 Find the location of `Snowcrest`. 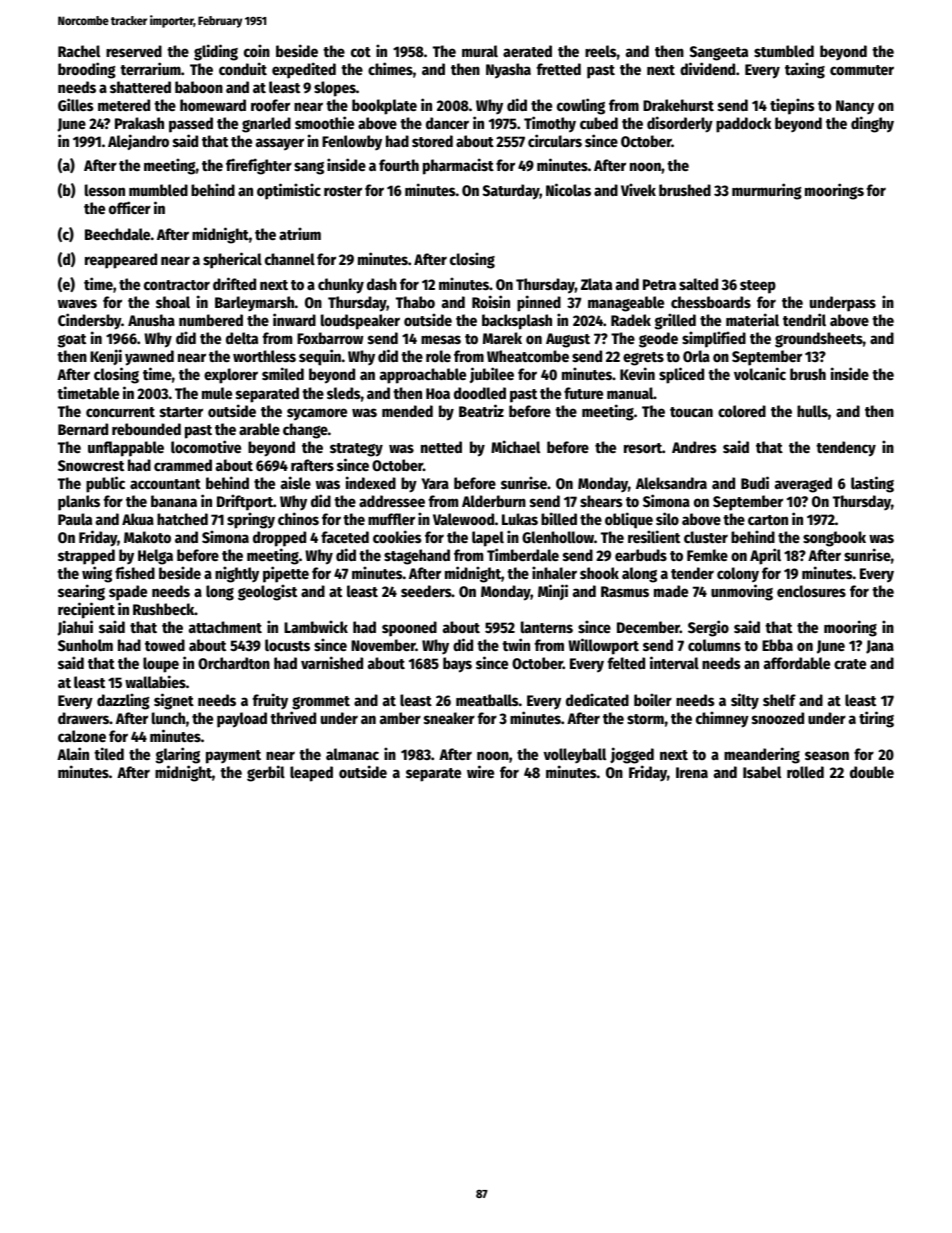

Snowcrest is located at coordinates (91, 465).
